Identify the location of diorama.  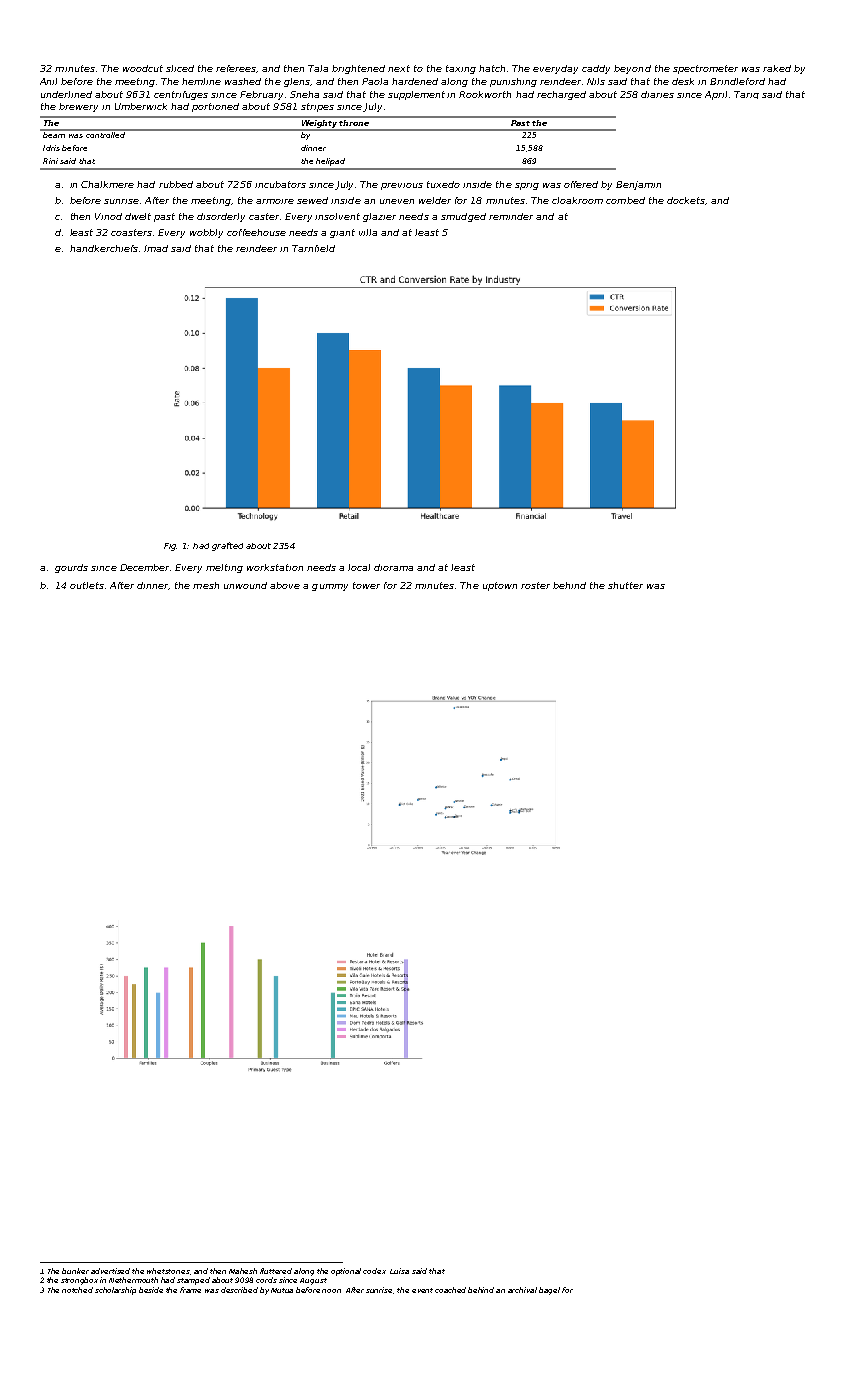
(393, 567).
